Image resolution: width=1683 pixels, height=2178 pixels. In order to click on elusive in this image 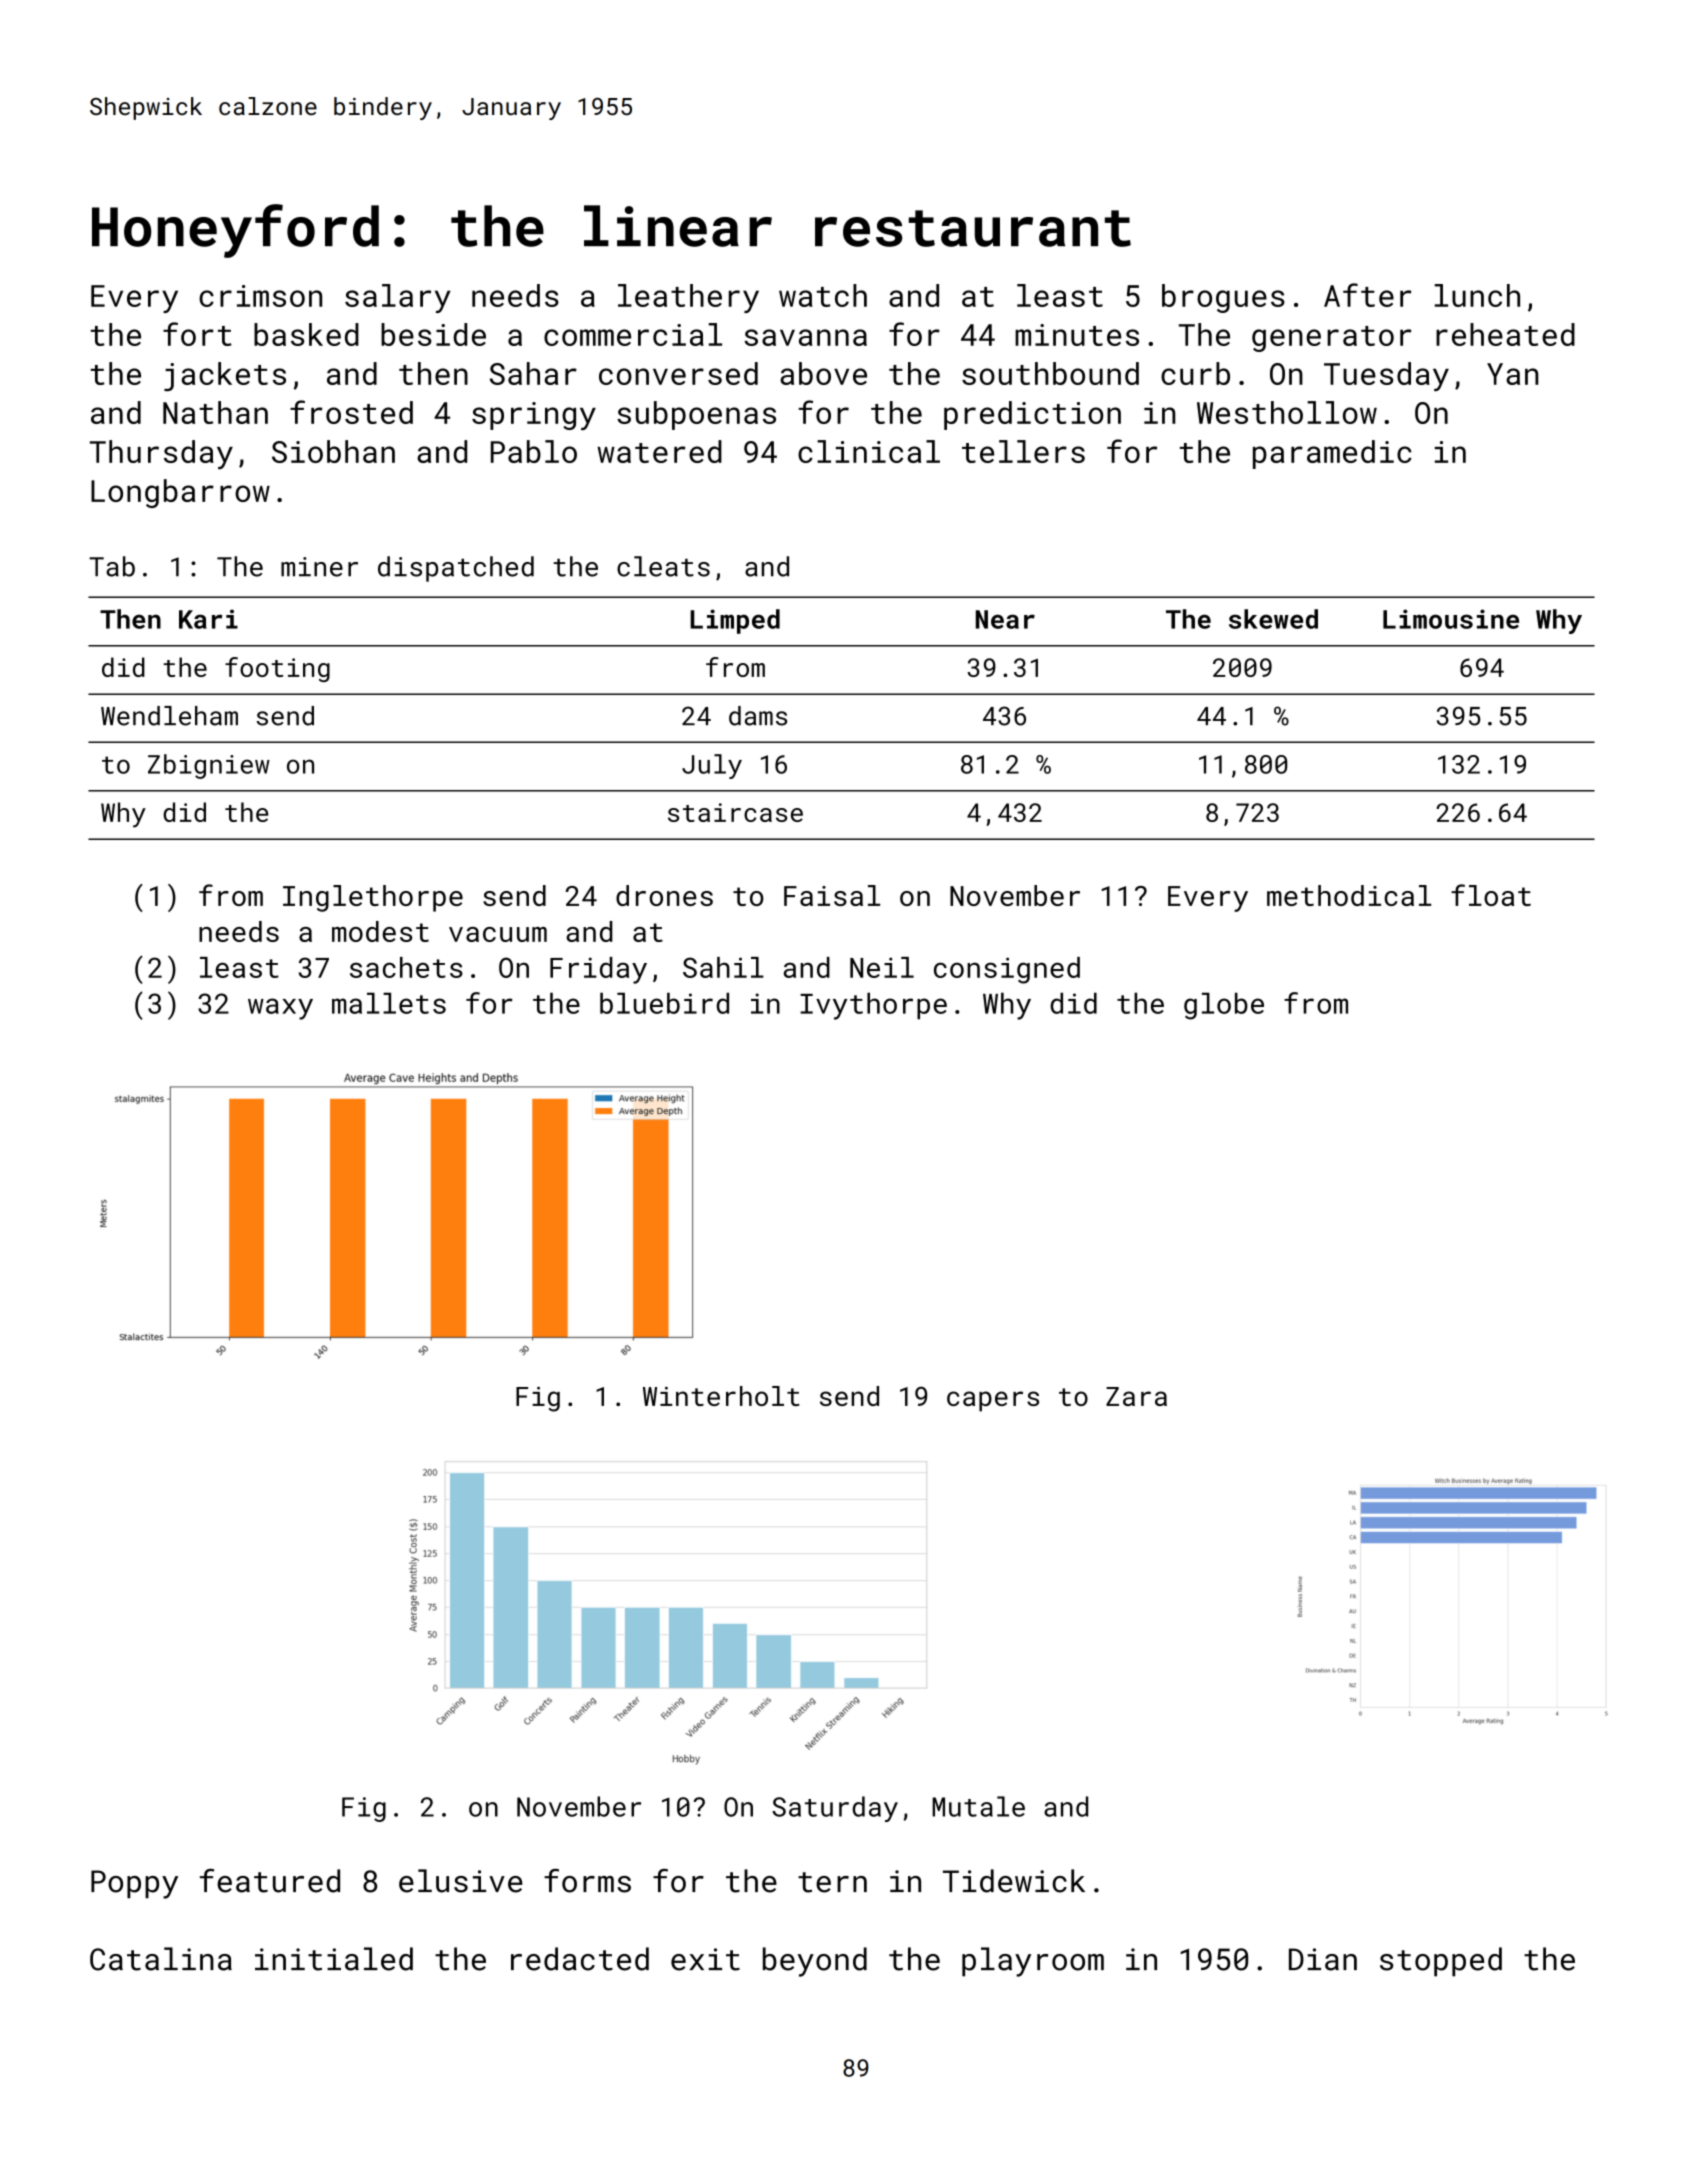, I will do `click(461, 1881)`.
